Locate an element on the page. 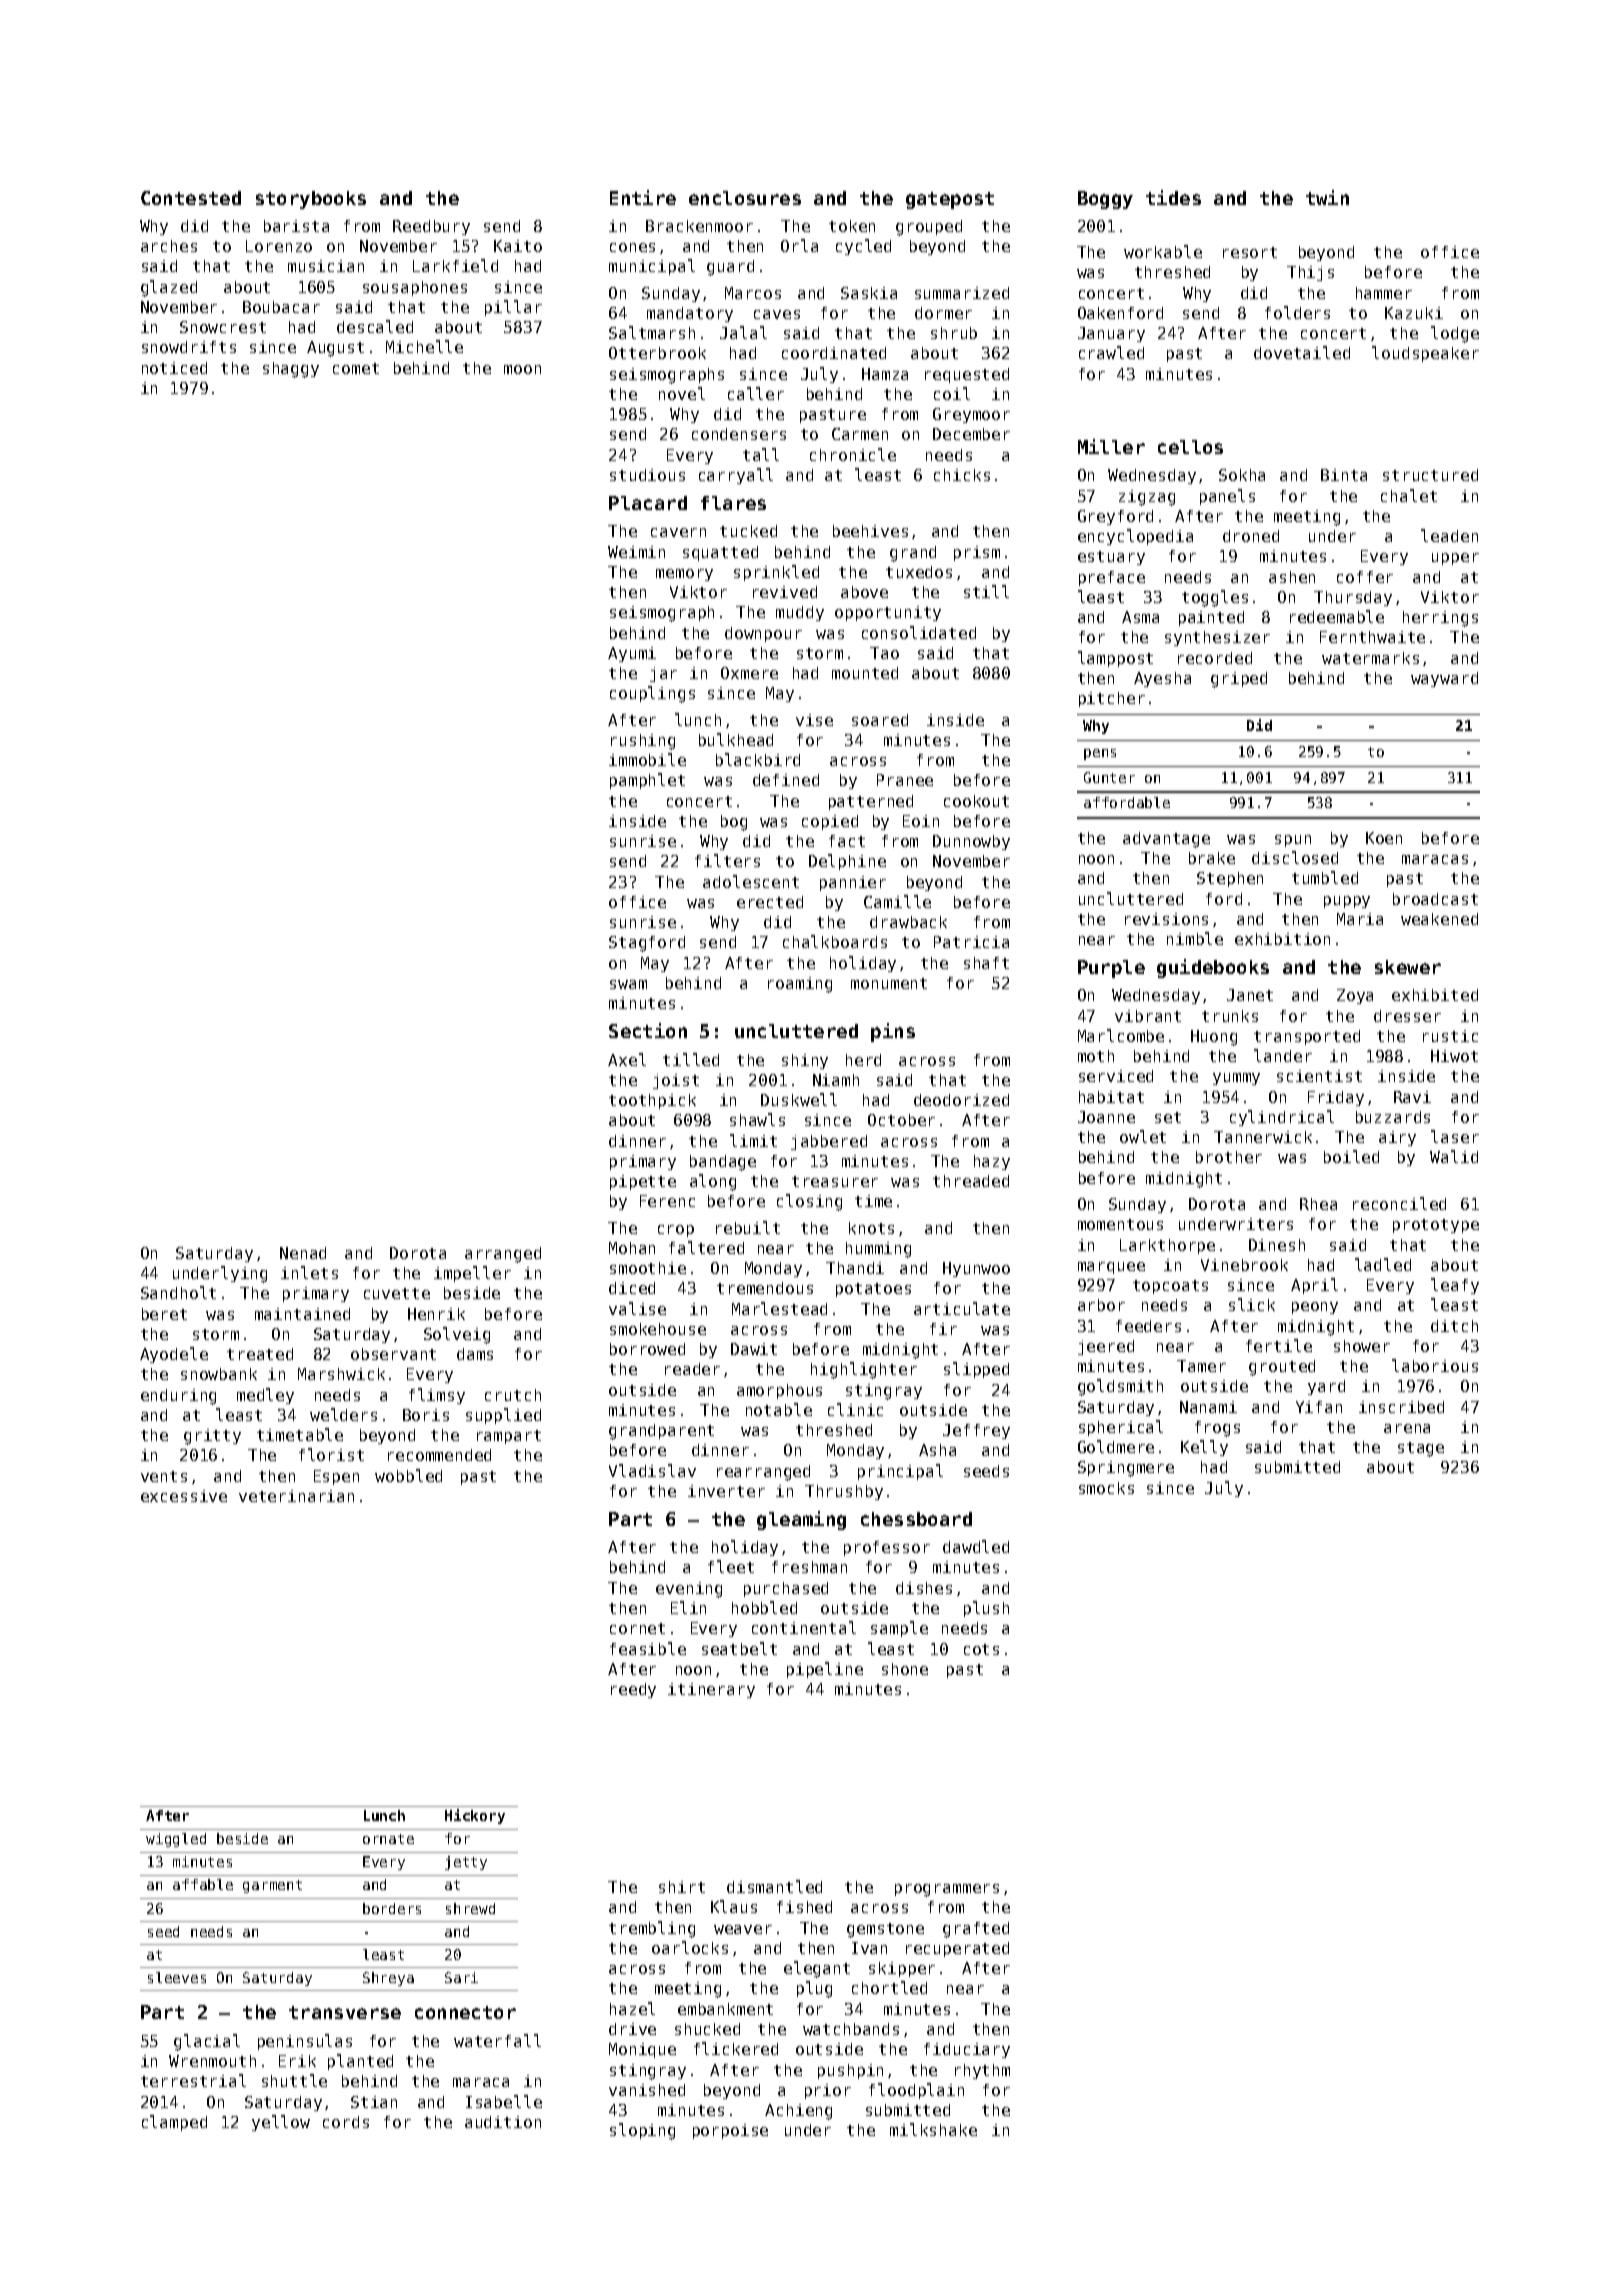 The image size is (1620, 2292). toothpick is located at coordinates (652, 1101).
